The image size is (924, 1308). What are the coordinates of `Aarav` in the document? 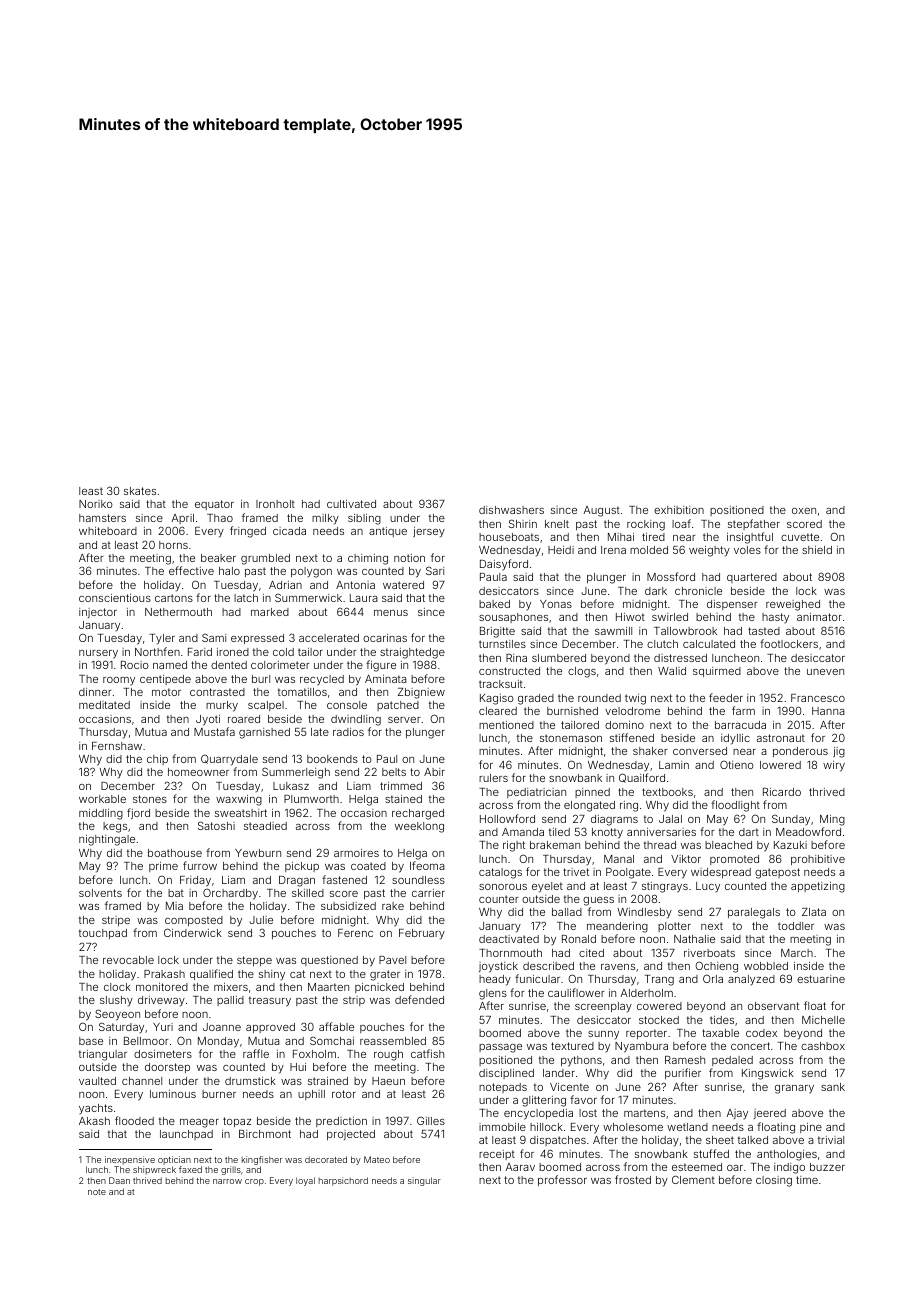 It's located at (520, 1167).
